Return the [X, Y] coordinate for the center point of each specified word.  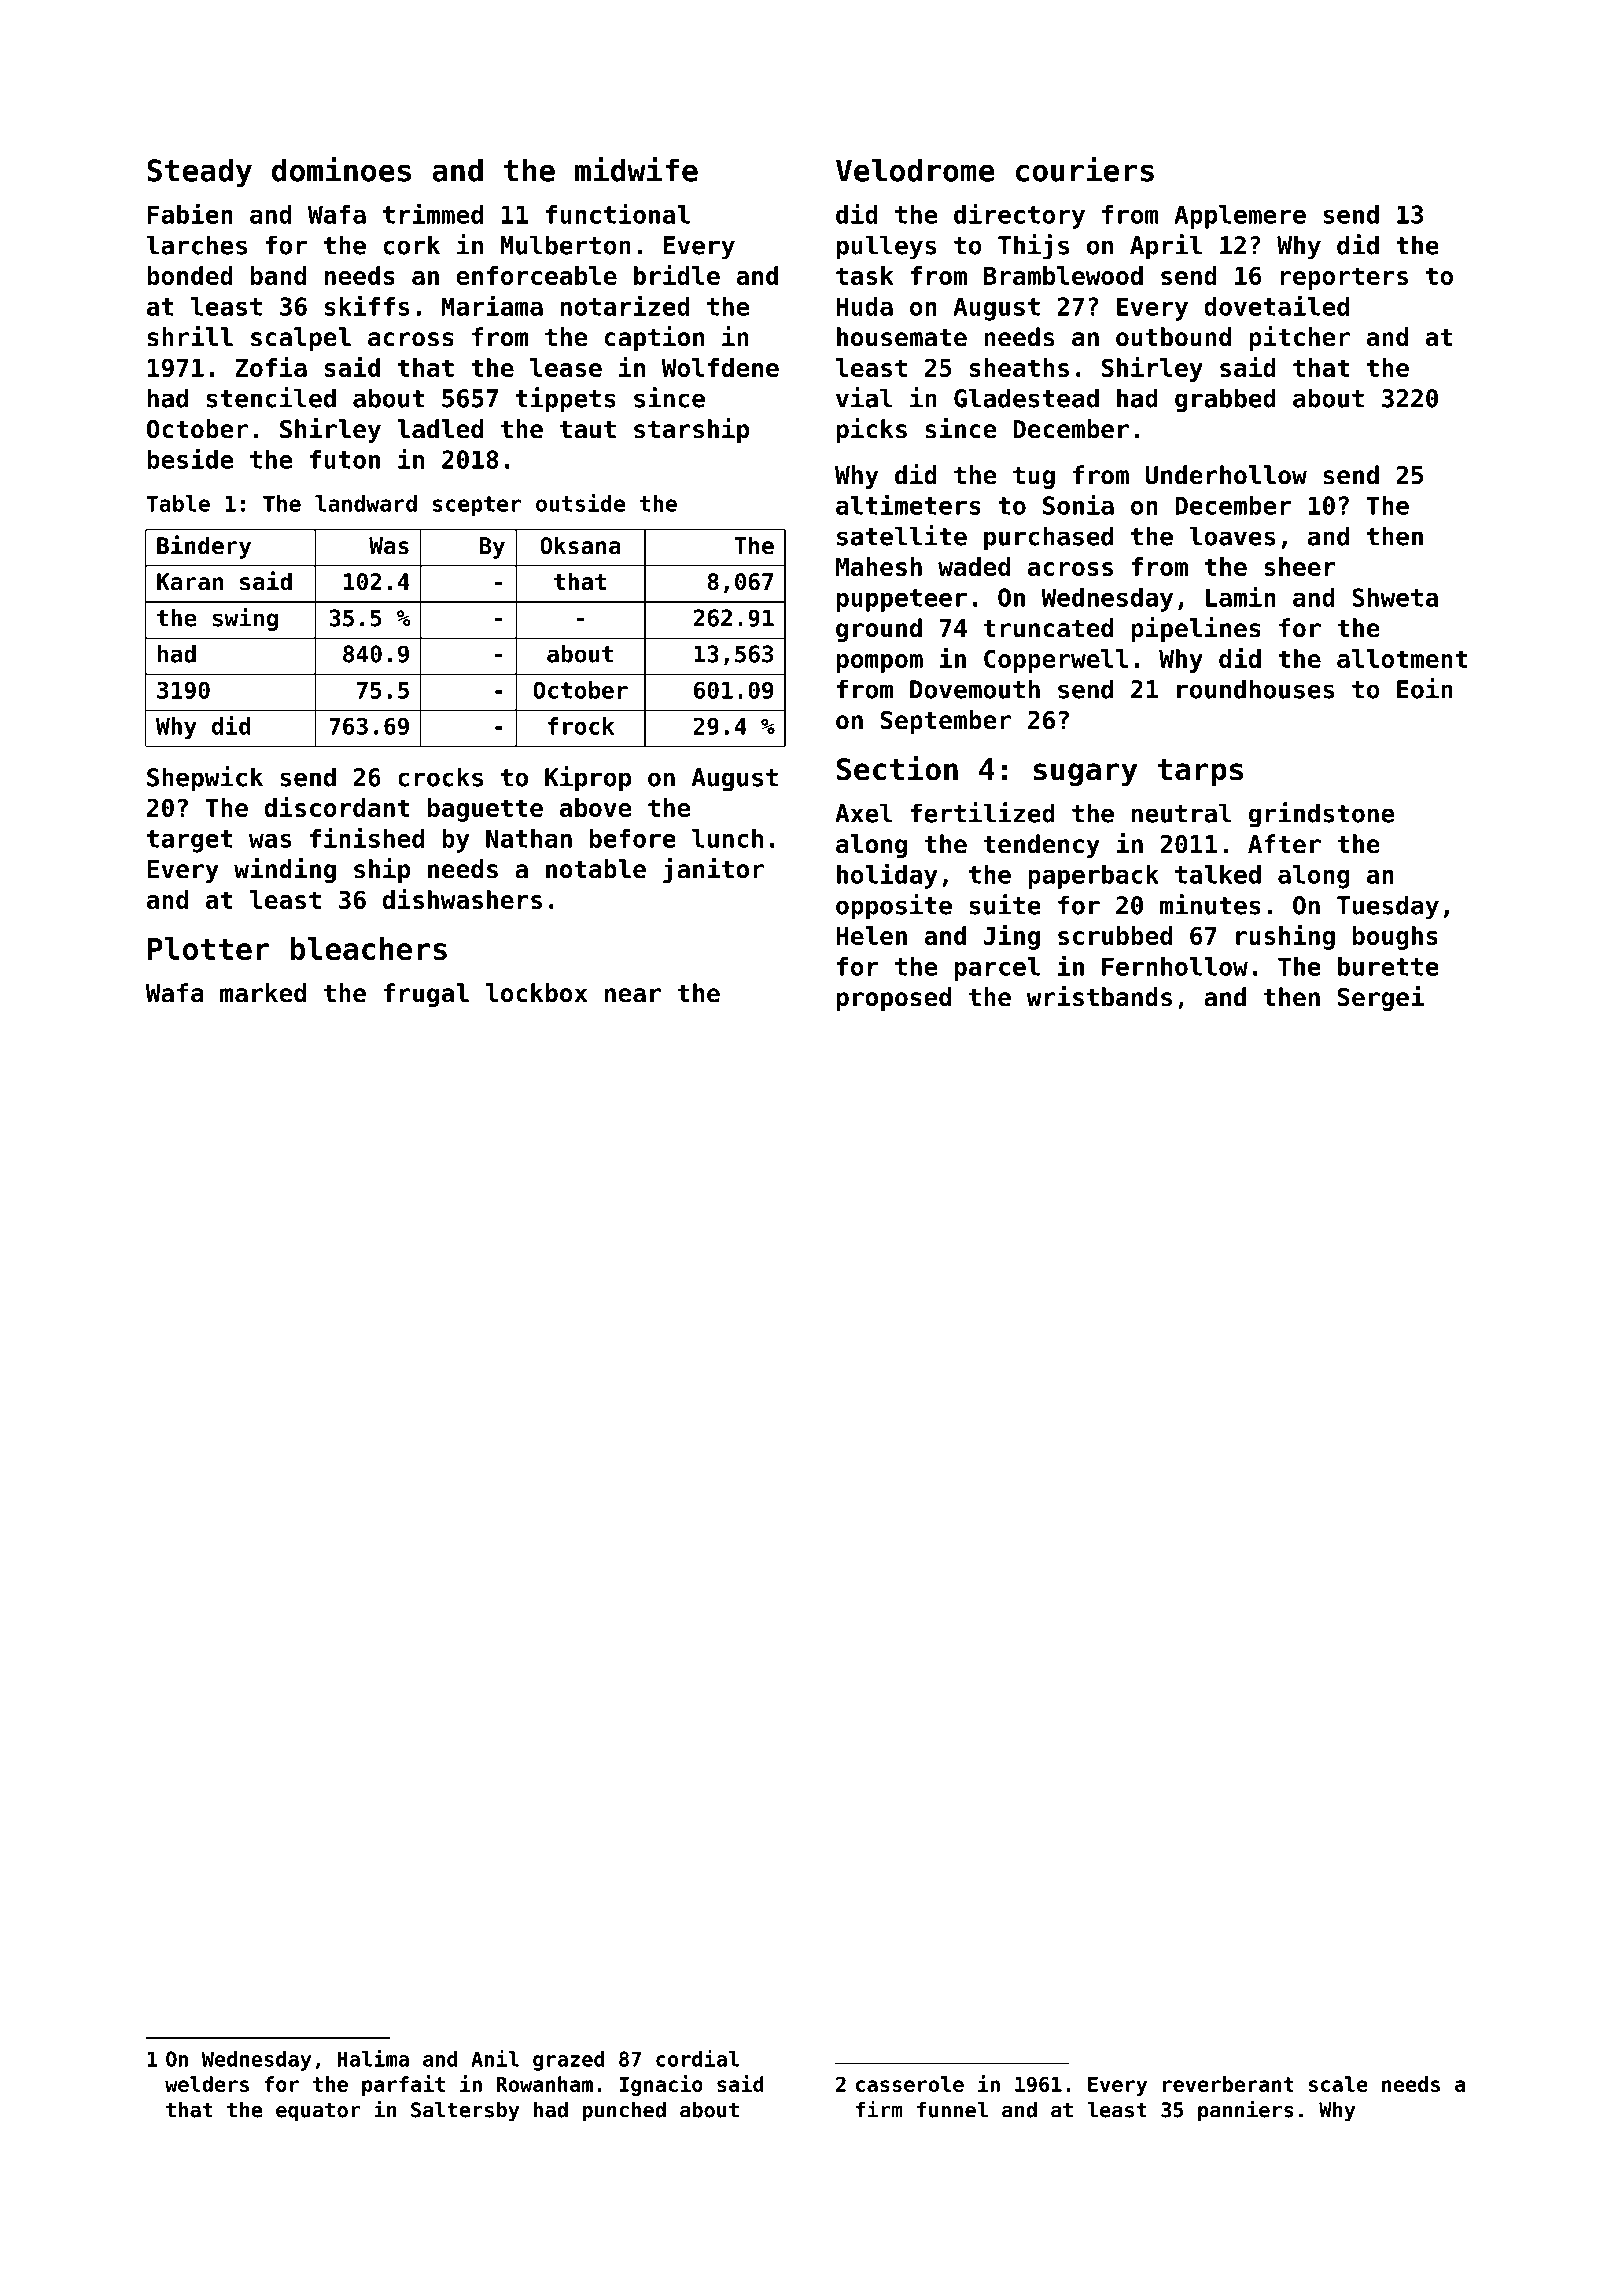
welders [207, 2084]
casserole [910, 2084]
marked [263, 993]
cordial [697, 2058]
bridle [677, 275]
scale [1338, 2084]
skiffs [367, 305]
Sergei [1381, 998]
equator [318, 2112]
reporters [1344, 278]
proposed [894, 999]
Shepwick [205, 779]
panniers [1246, 2111]
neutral [1182, 813]
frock [581, 726]
